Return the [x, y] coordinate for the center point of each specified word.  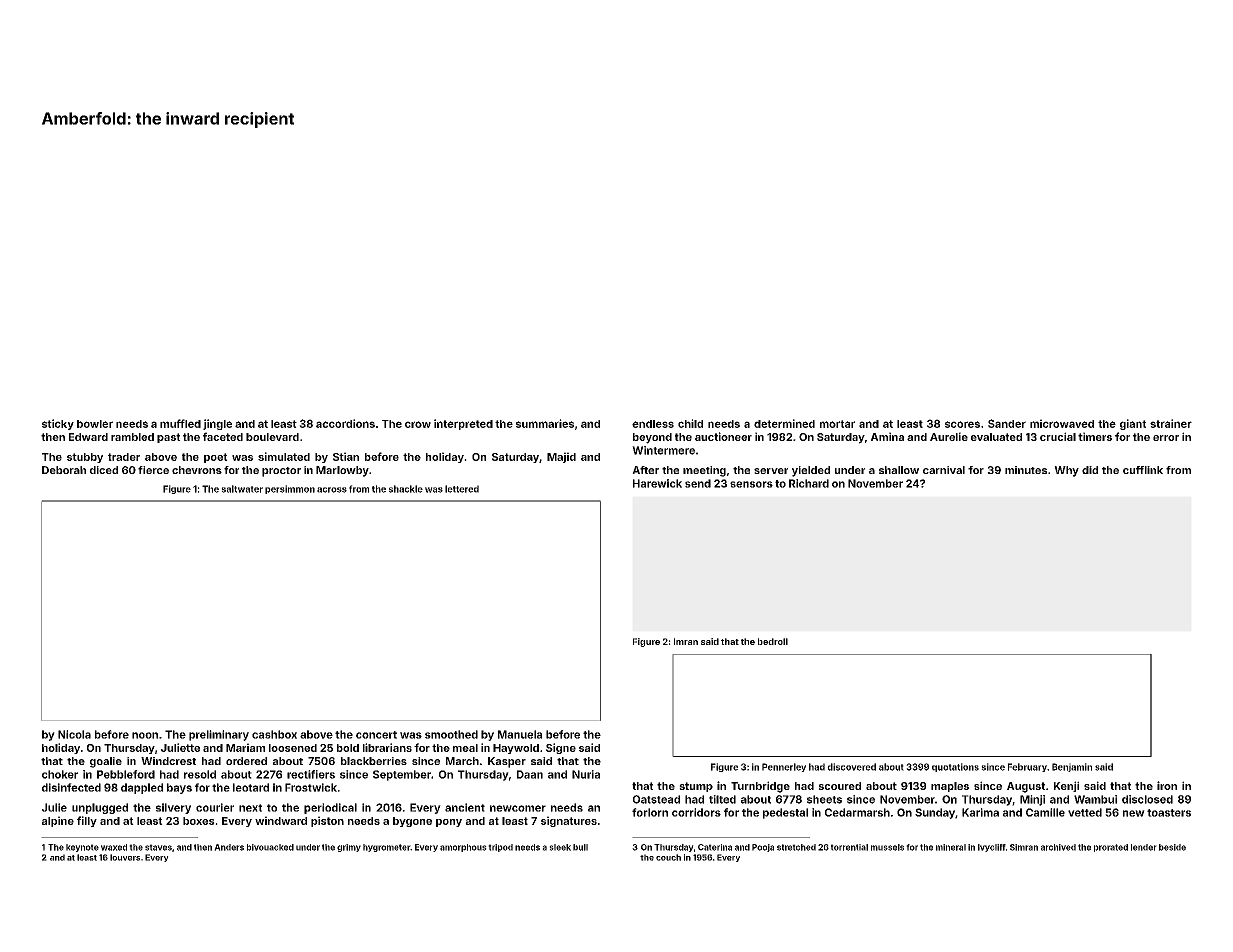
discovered [851, 767]
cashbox [274, 734]
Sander [1007, 423]
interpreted [463, 424]
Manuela [520, 734]
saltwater [242, 489]
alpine [58, 821]
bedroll [773, 641]
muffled [180, 423]
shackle [406, 489]
